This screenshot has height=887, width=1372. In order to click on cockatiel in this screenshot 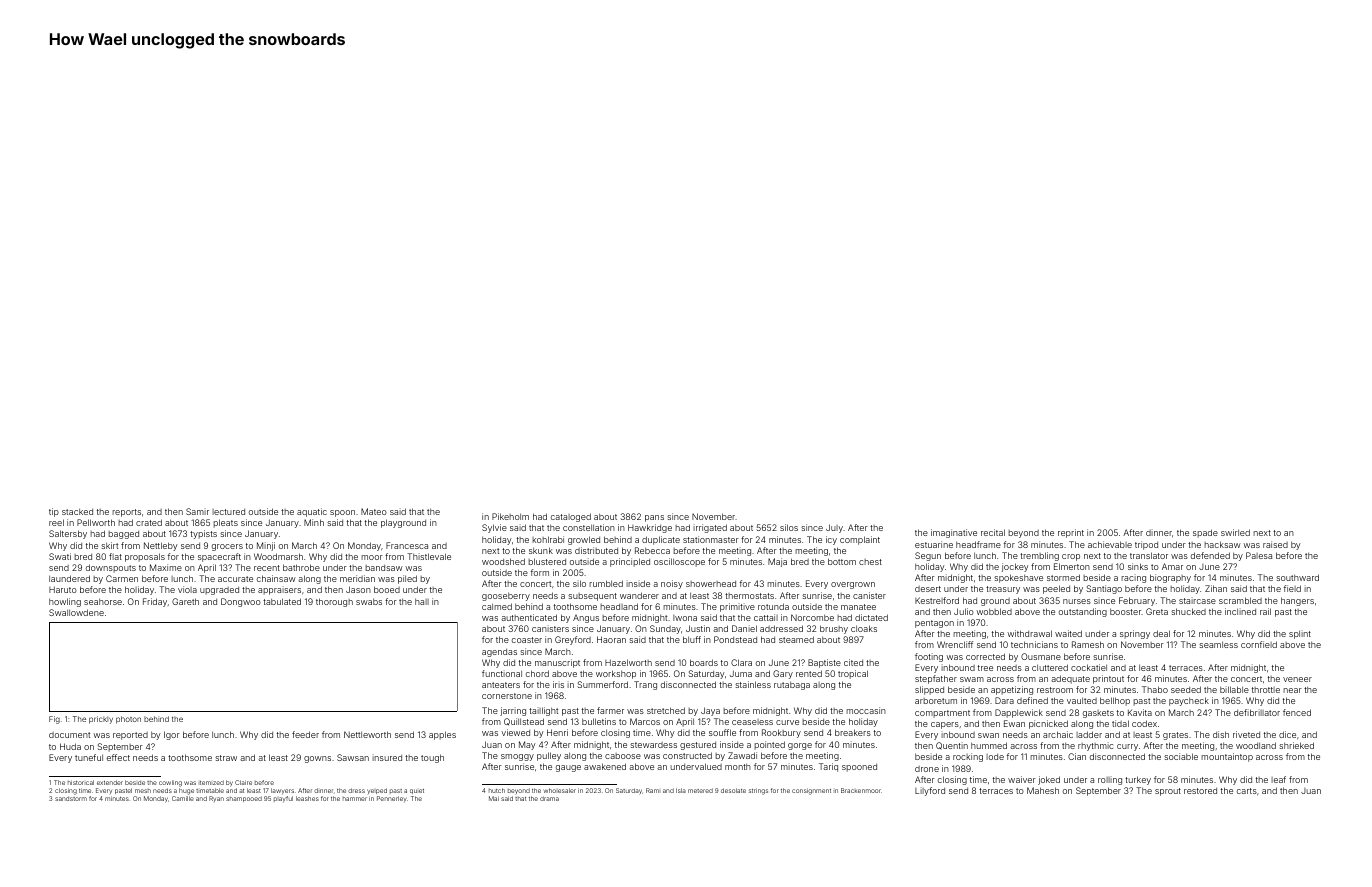, I will do `click(1089, 667)`.
